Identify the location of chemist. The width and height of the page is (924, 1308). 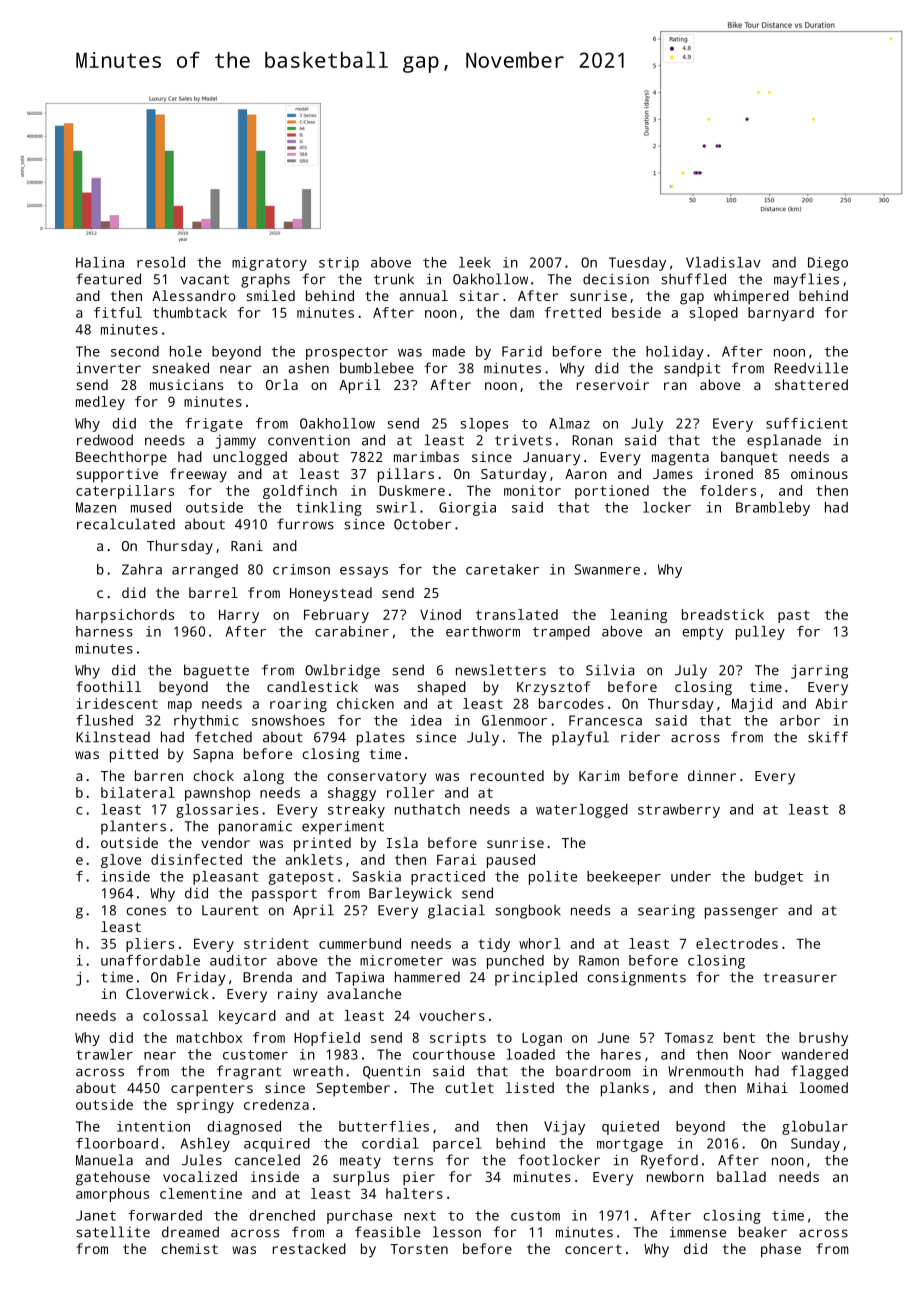
(189, 1248).
